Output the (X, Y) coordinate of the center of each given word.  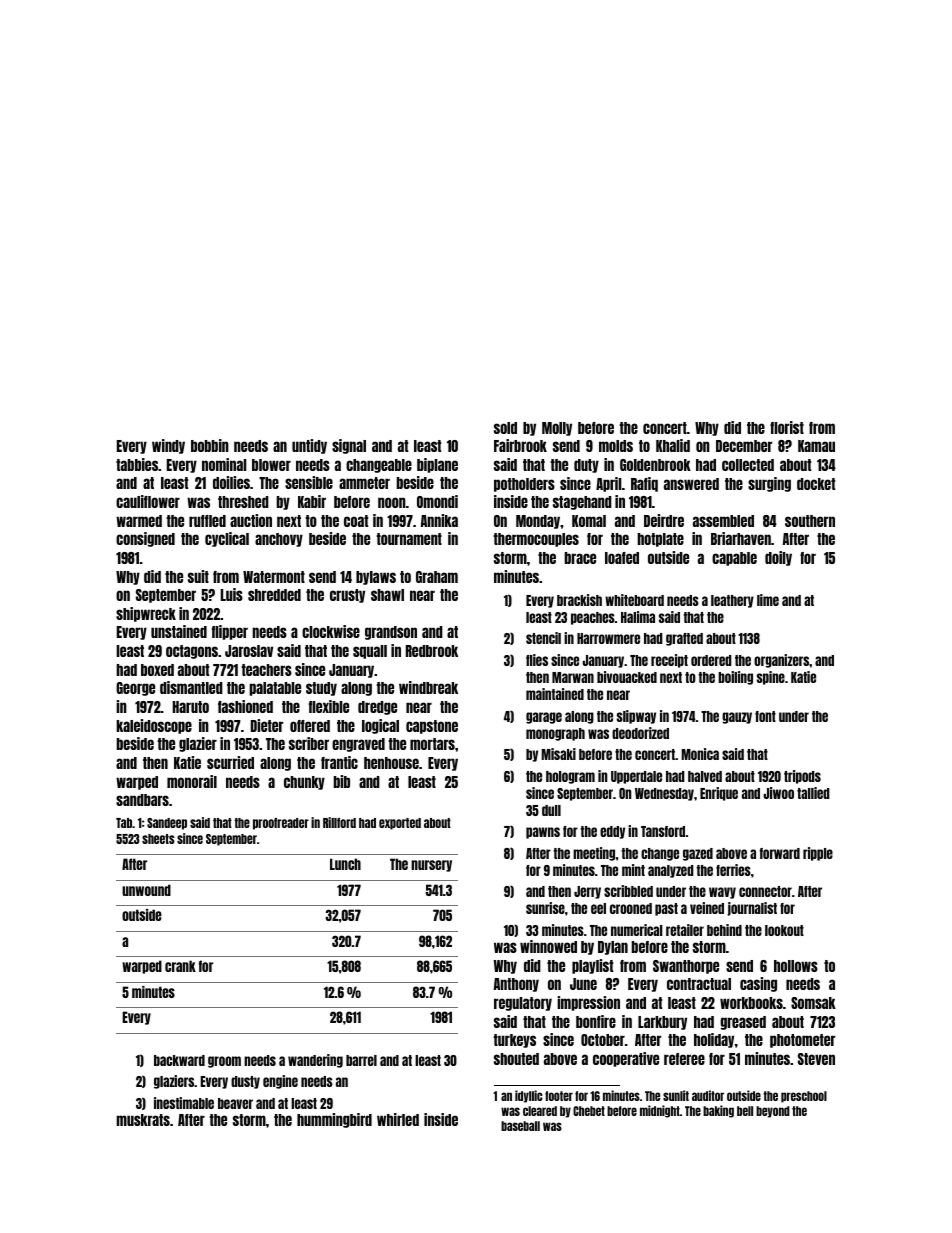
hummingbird (334, 1120)
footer (559, 1096)
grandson (391, 633)
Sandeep (167, 824)
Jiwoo (778, 793)
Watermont (274, 577)
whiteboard (634, 600)
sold (505, 428)
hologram (570, 777)
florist (787, 427)
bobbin (210, 445)
